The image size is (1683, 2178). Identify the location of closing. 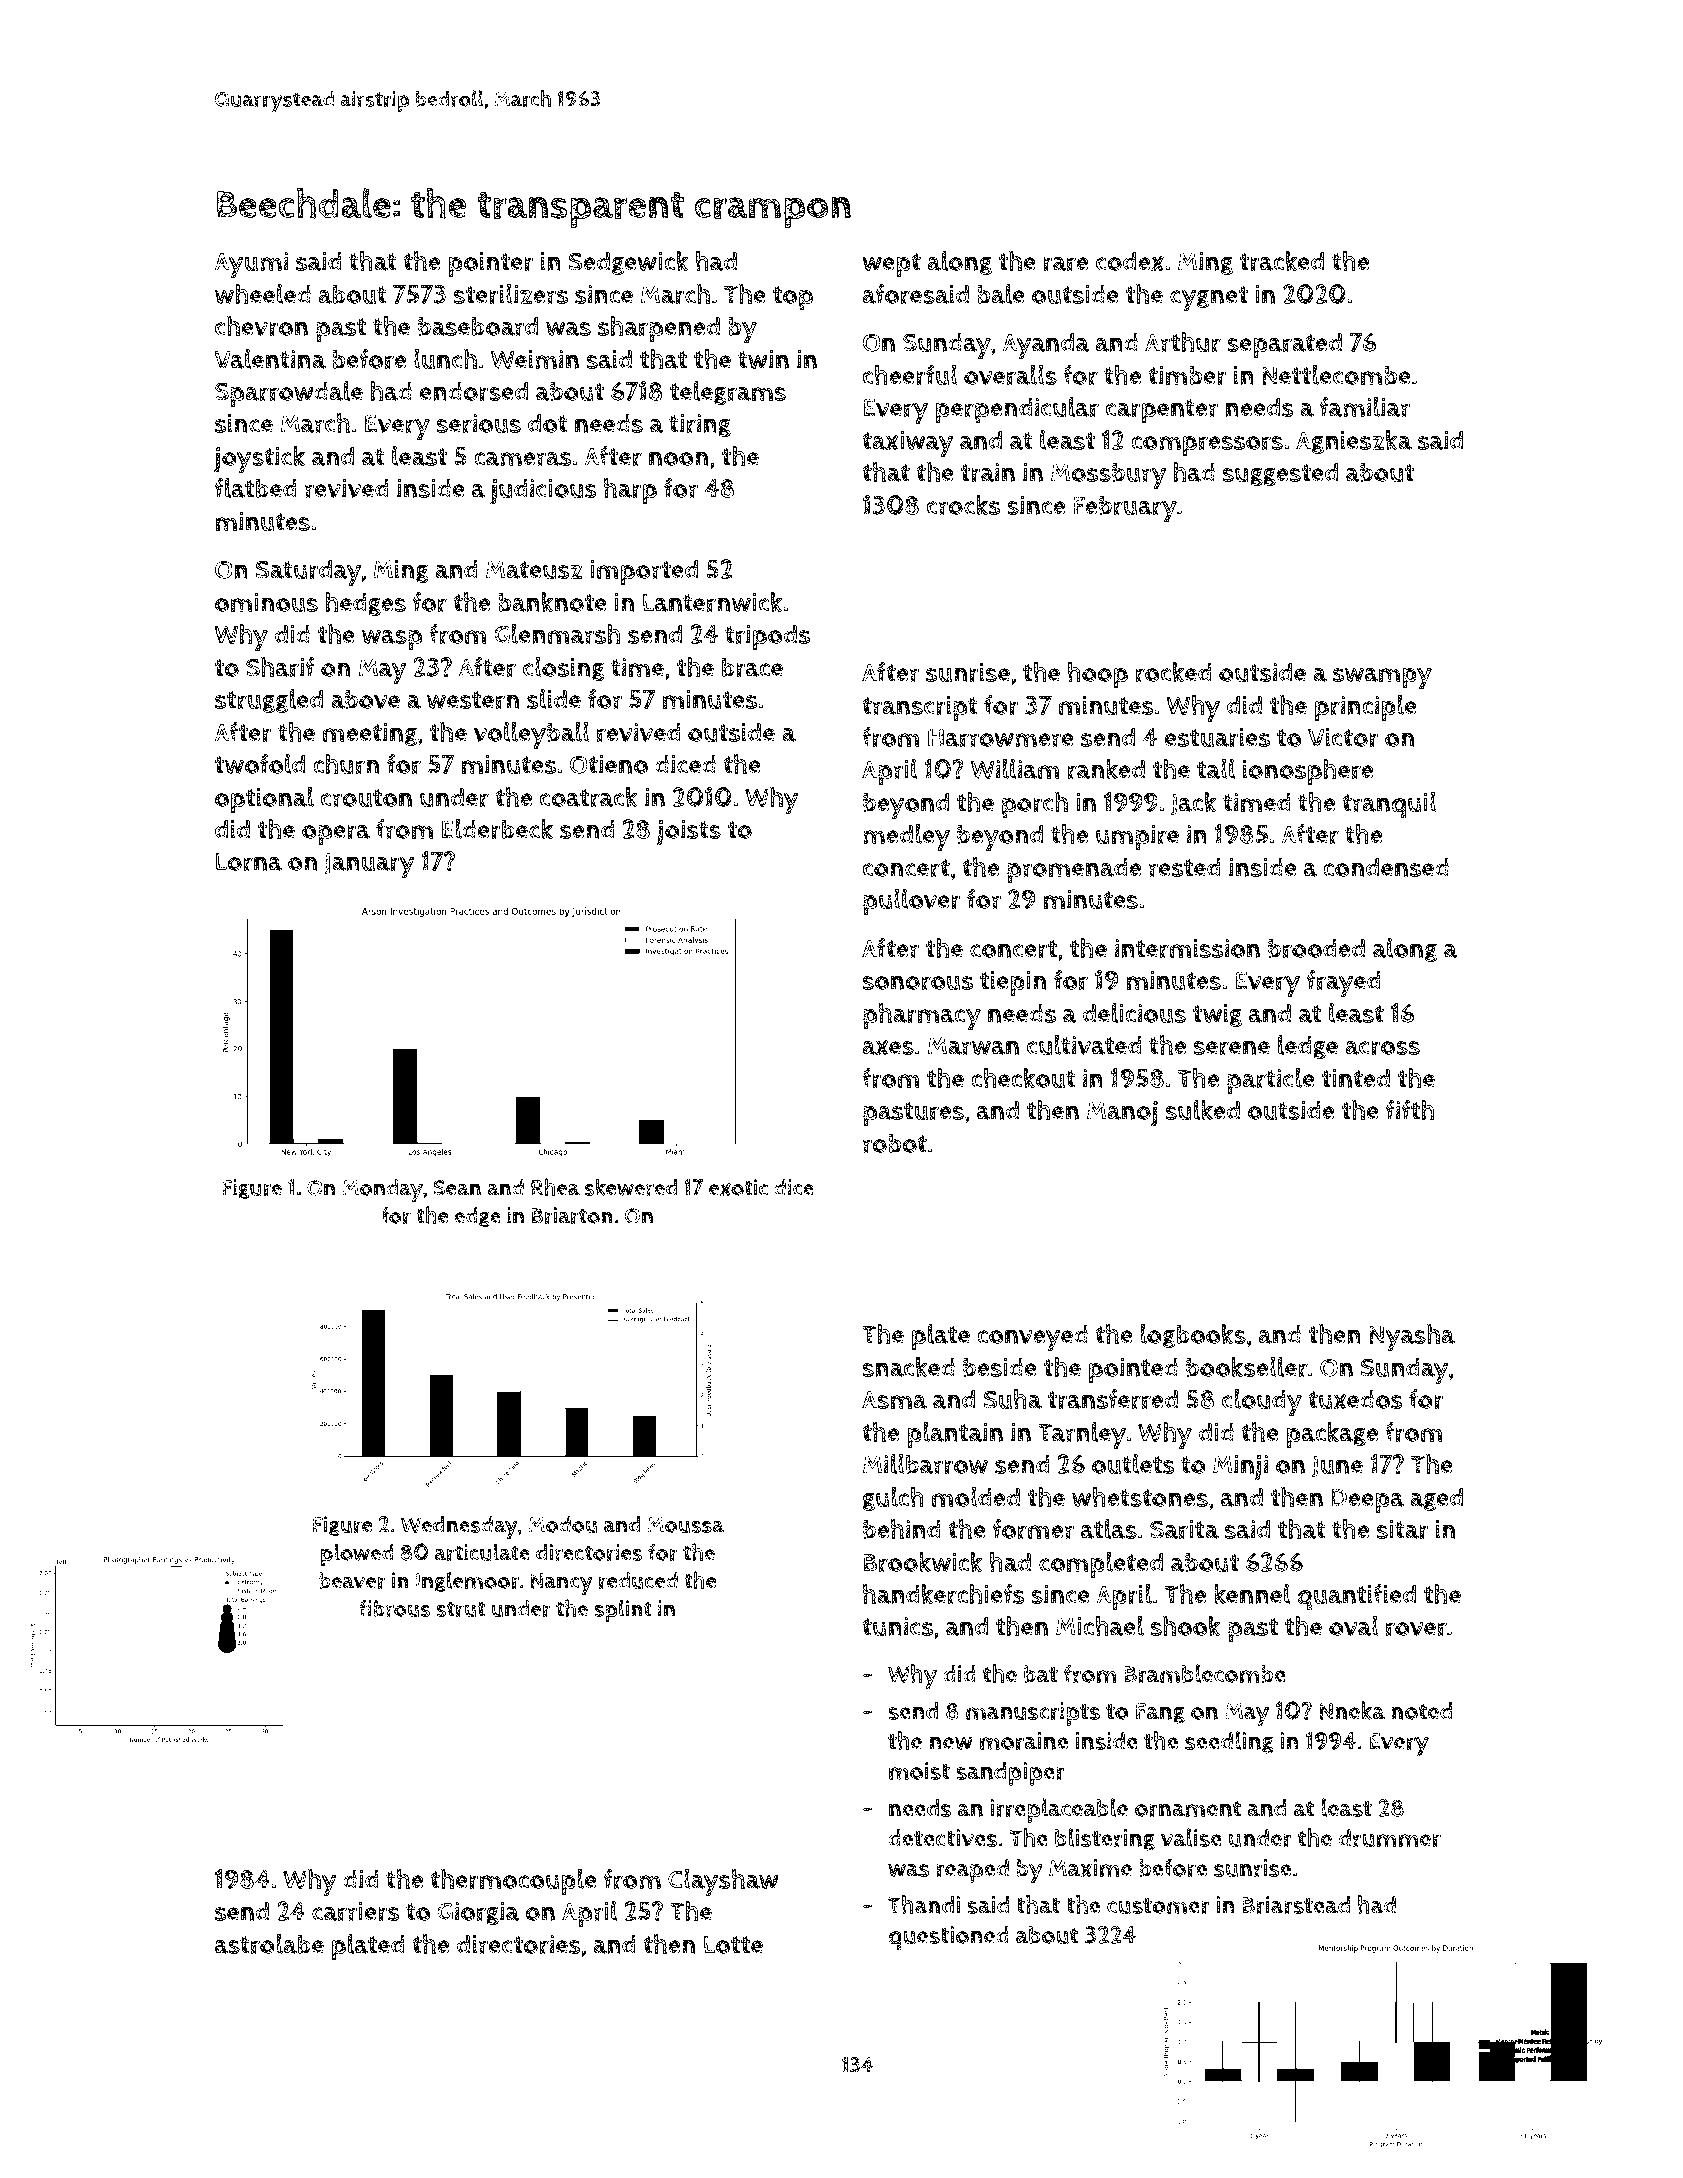
(564, 669).
